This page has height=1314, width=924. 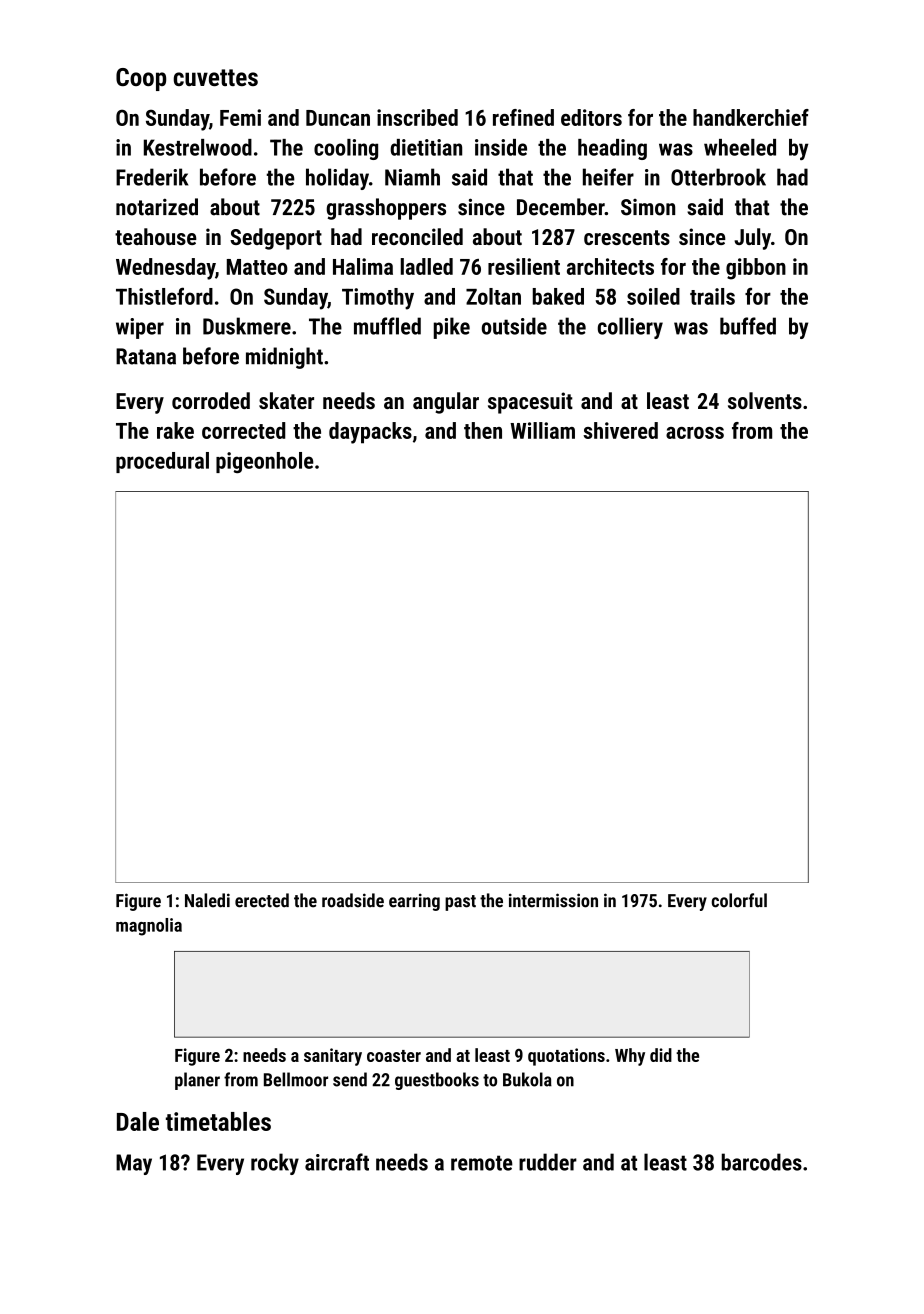 I want to click on remote, so click(x=482, y=1163).
